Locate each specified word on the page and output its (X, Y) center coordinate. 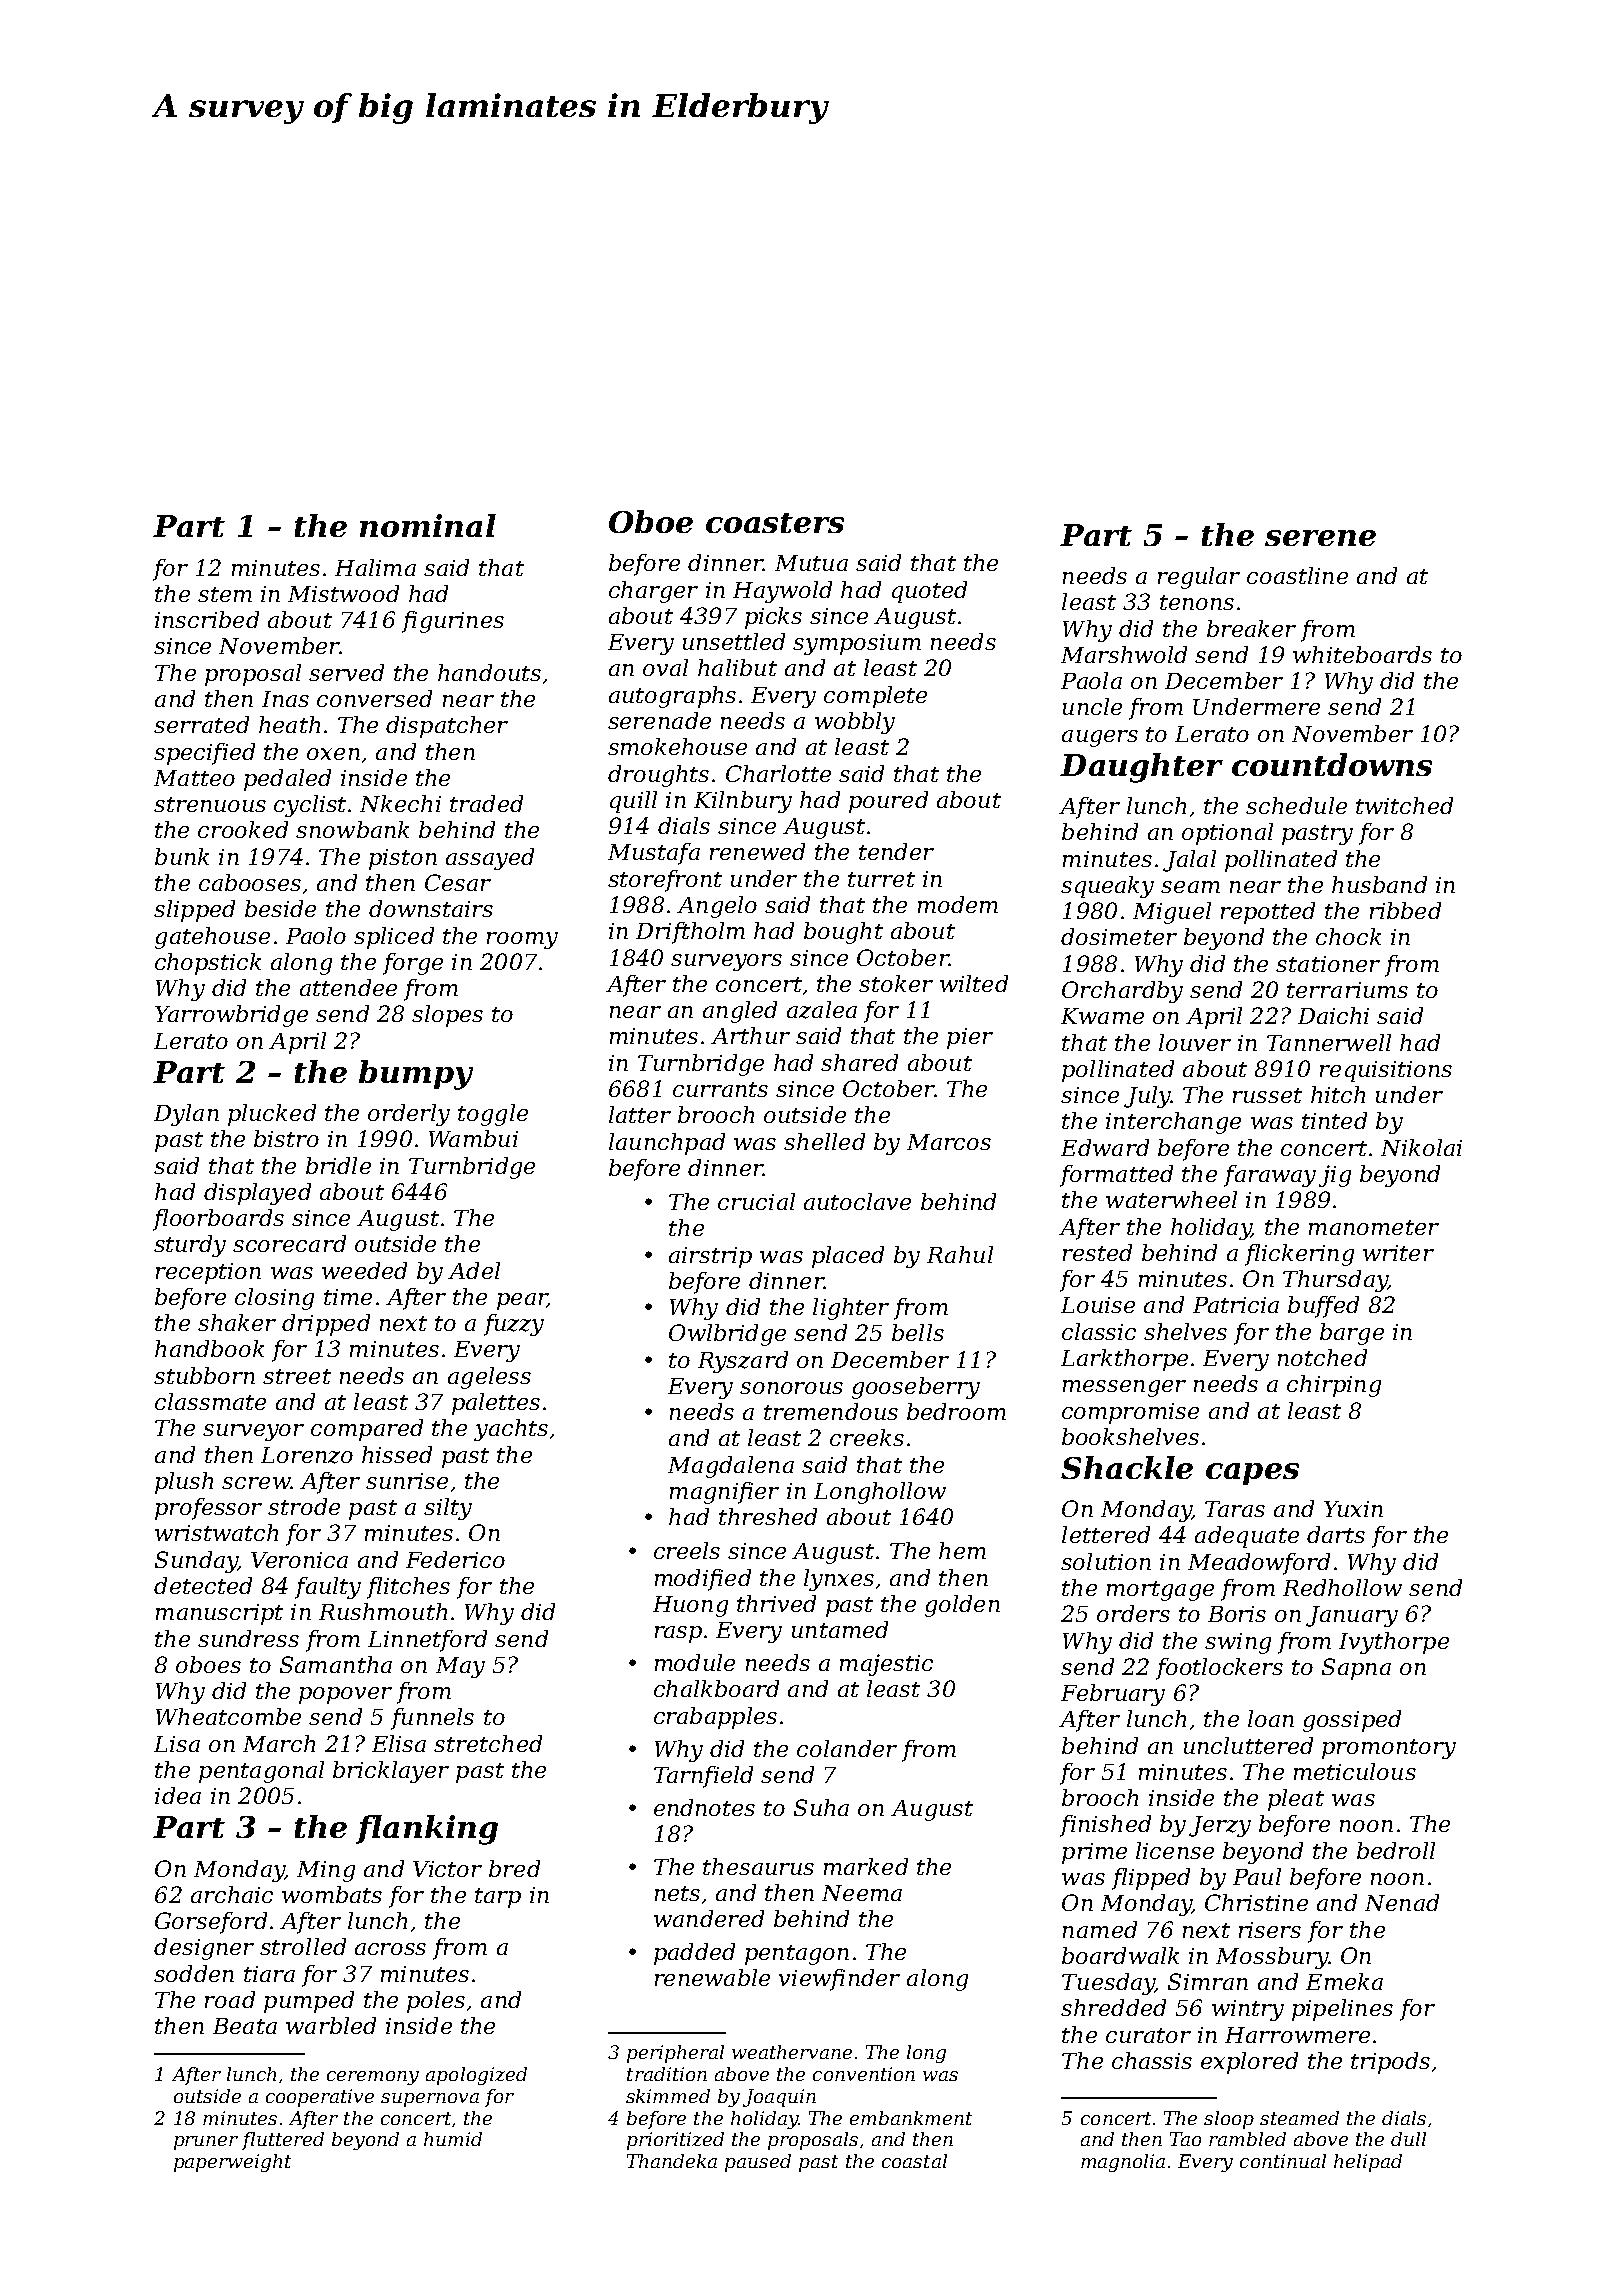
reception (208, 1273)
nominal (428, 525)
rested (1097, 1252)
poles (436, 2002)
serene (1320, 538)
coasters (775, 523)
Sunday (196, 1562)
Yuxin (1353, 1509)
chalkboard (716, 1688)
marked (866, 1866)
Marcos (949, 1142)
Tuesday (1108, 1984)
